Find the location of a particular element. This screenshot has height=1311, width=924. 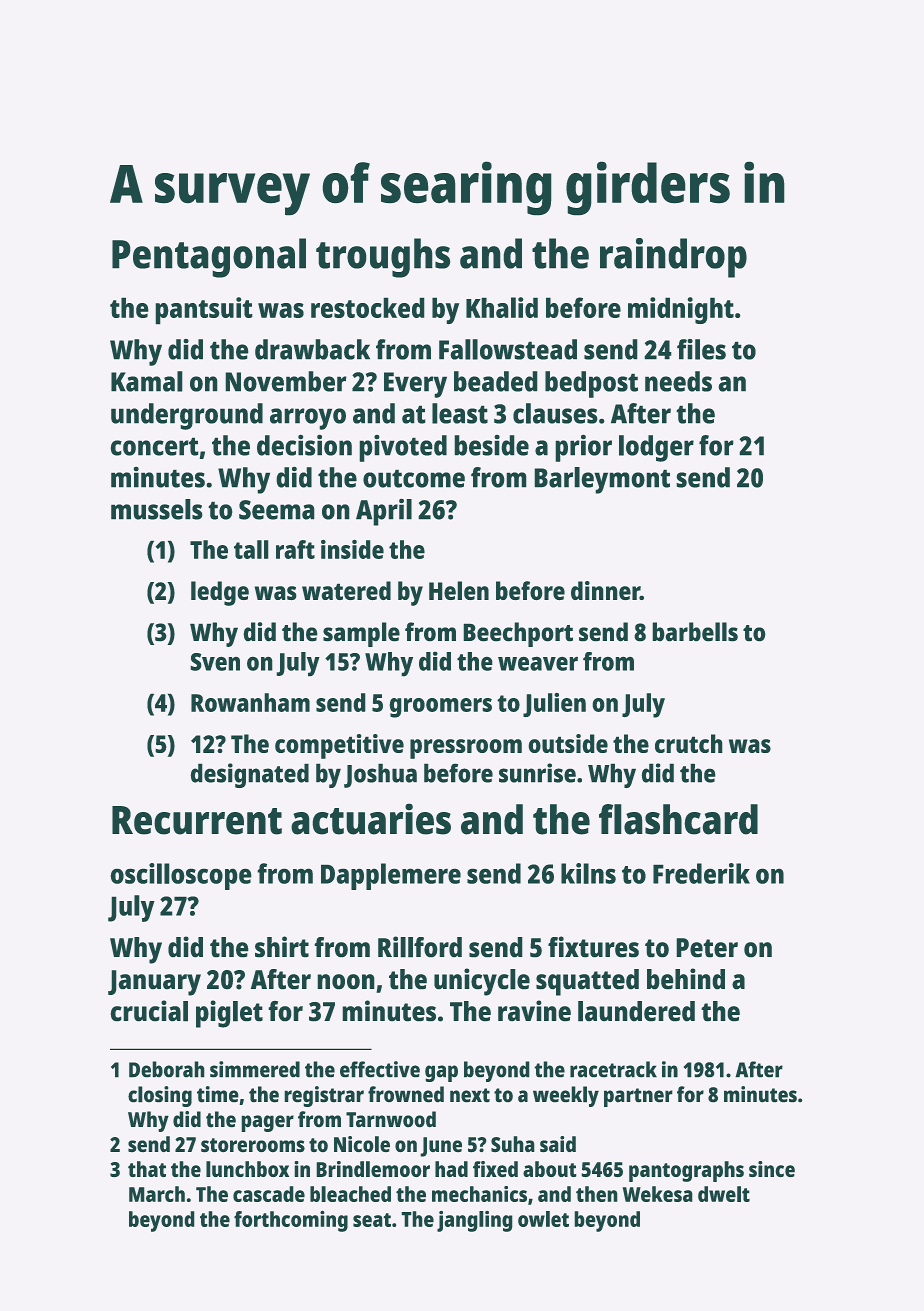

crutch is located at coordinates (689, 743).
